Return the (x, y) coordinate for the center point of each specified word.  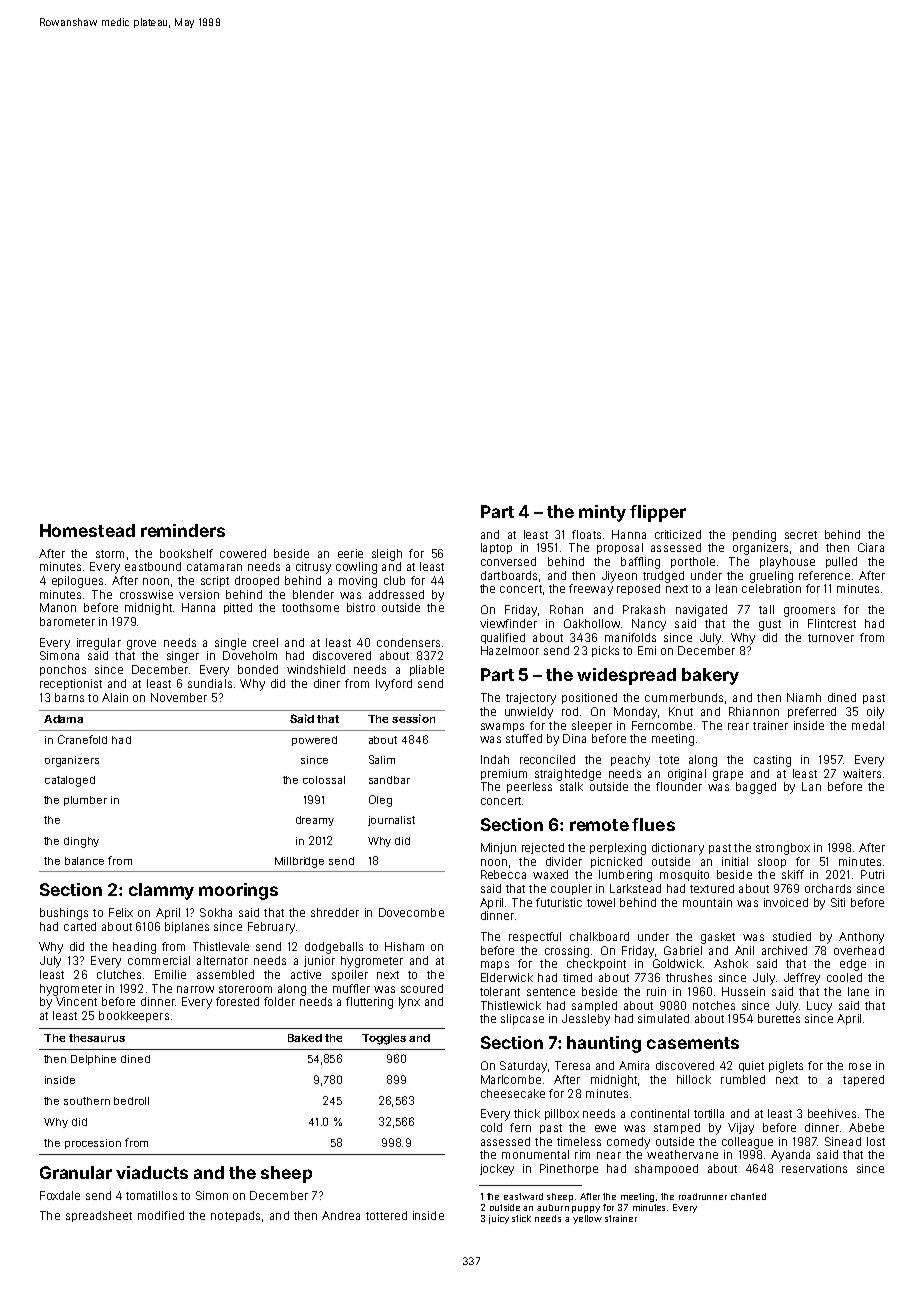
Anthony (861, 938)
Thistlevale (221, 946)
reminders (183, 530)
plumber (85, 801)
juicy (499, 1219)
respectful (535, 937)
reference (824, 575)
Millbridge (299, 862)
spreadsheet (99, 1216)
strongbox (783, 849)
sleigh (387, 555)
